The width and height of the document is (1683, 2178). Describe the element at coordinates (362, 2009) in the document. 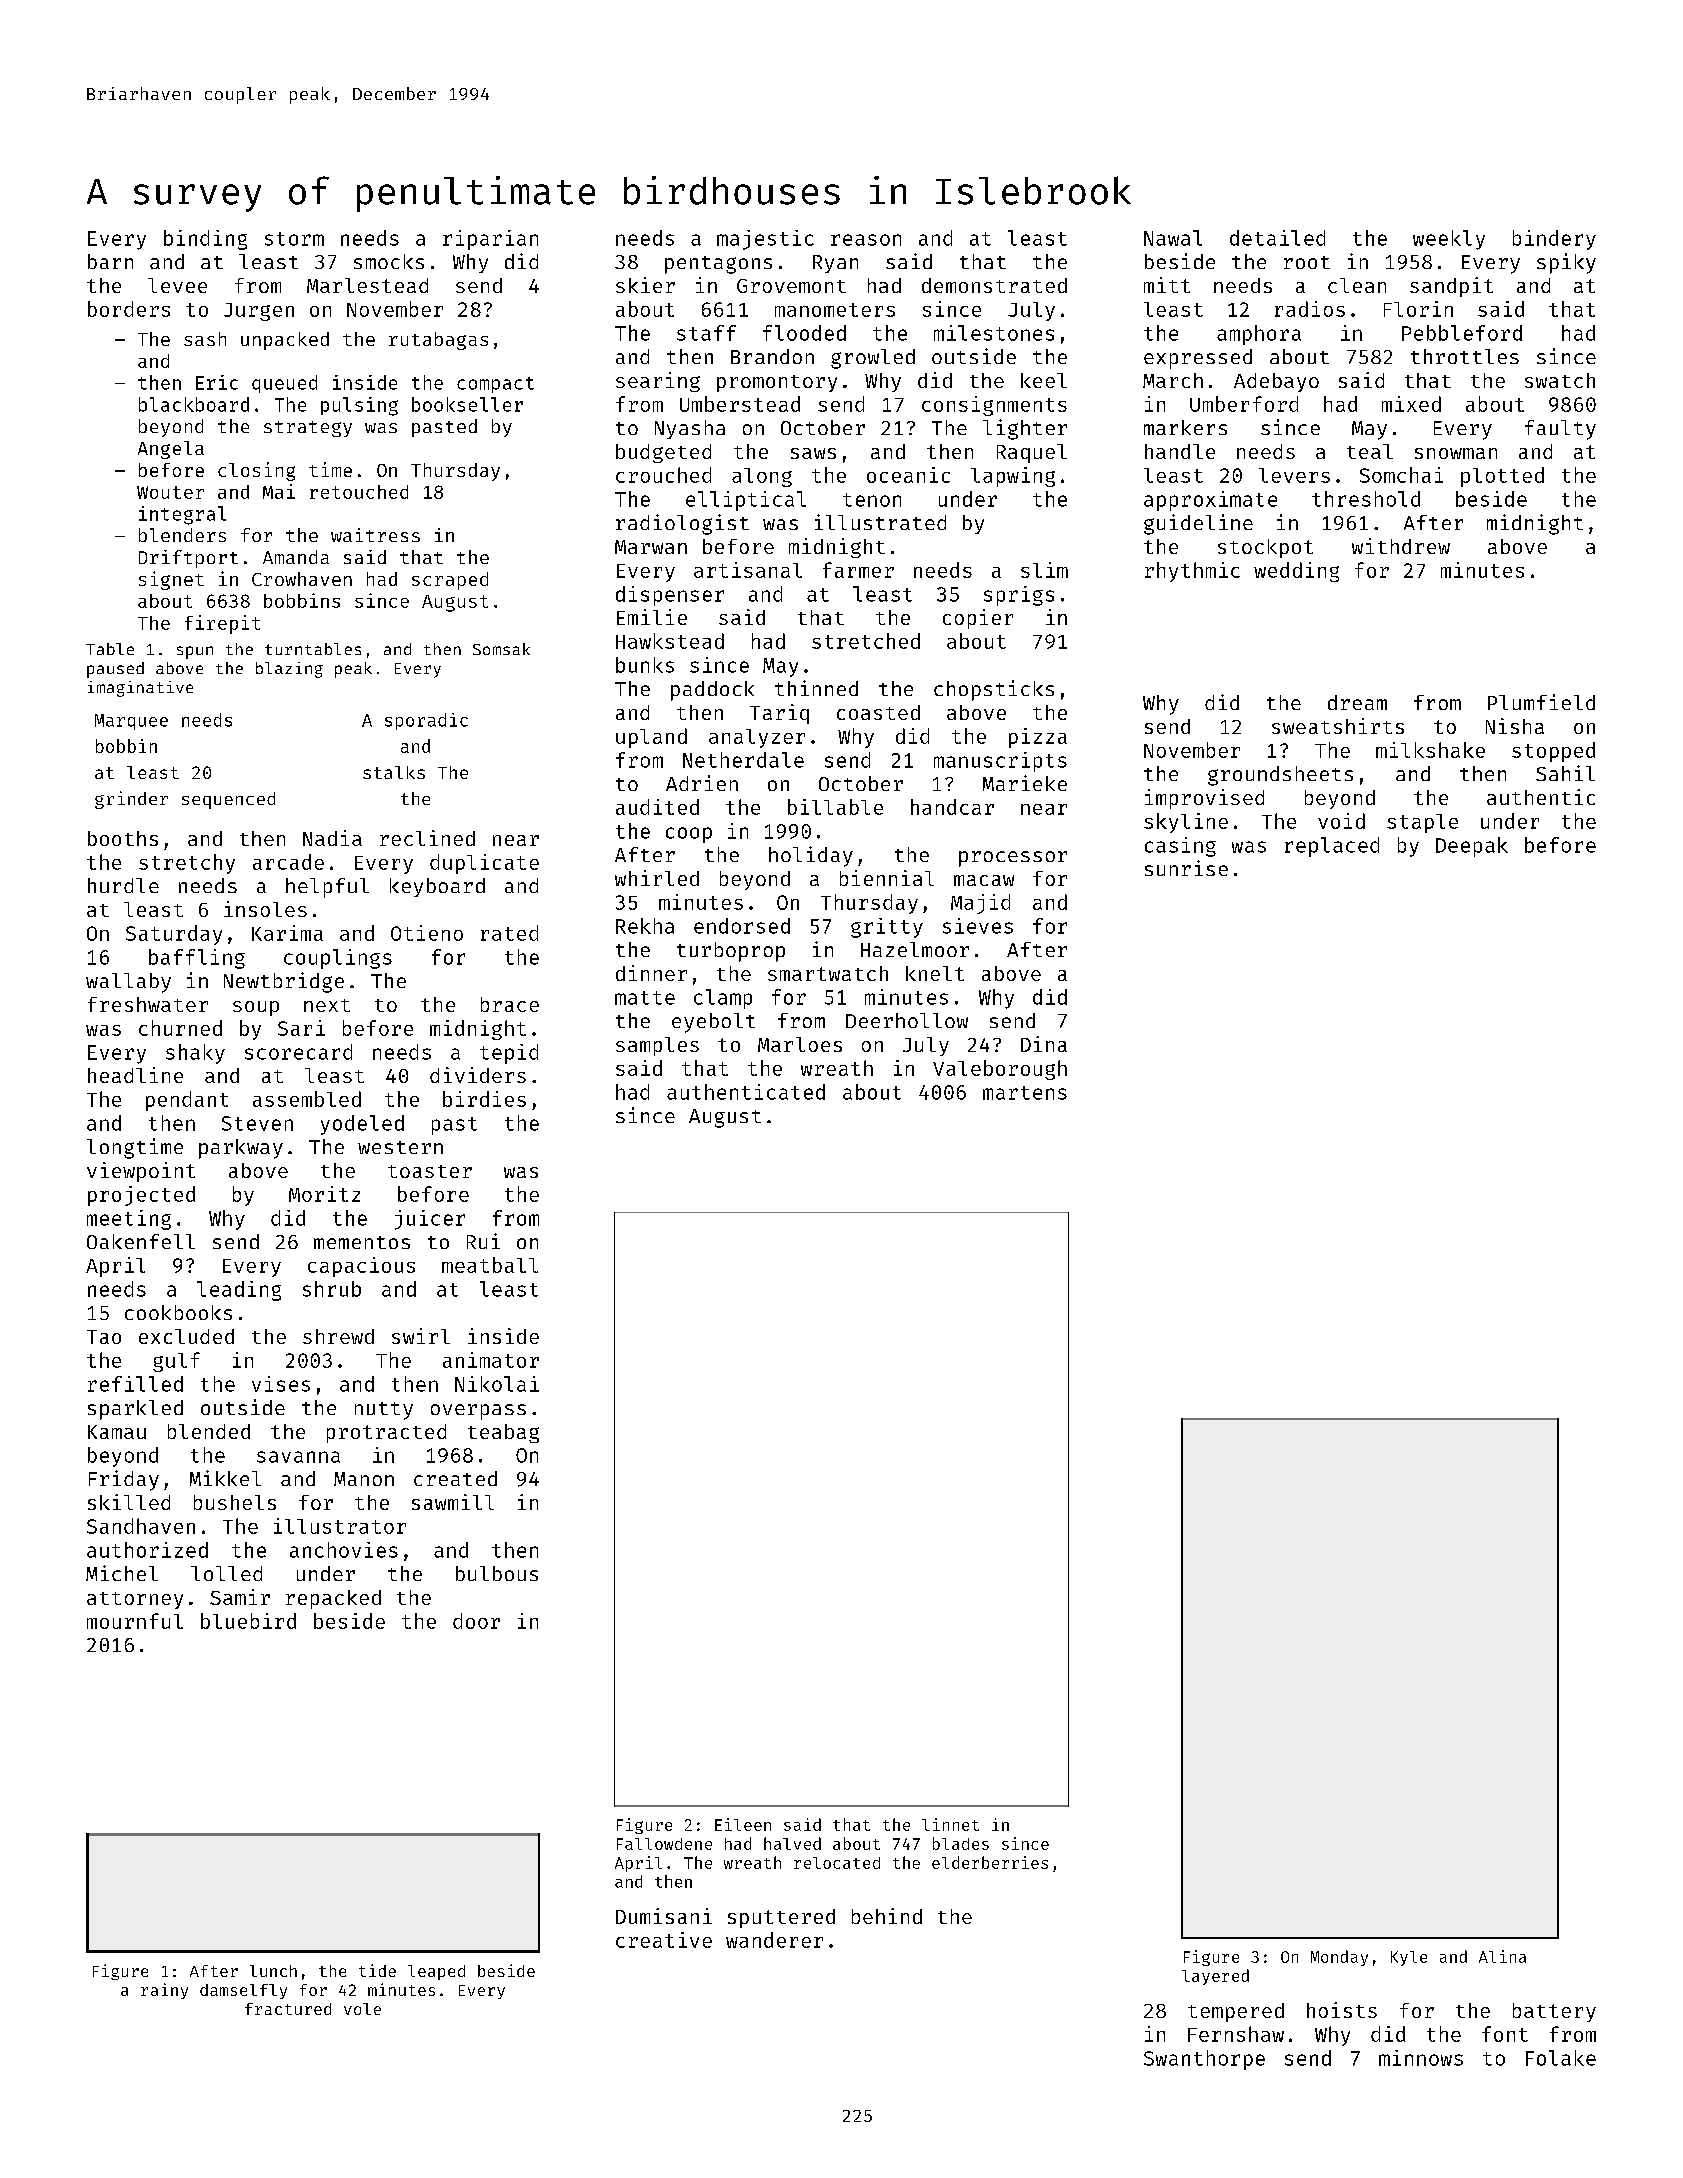

I see `vole` at that location.
